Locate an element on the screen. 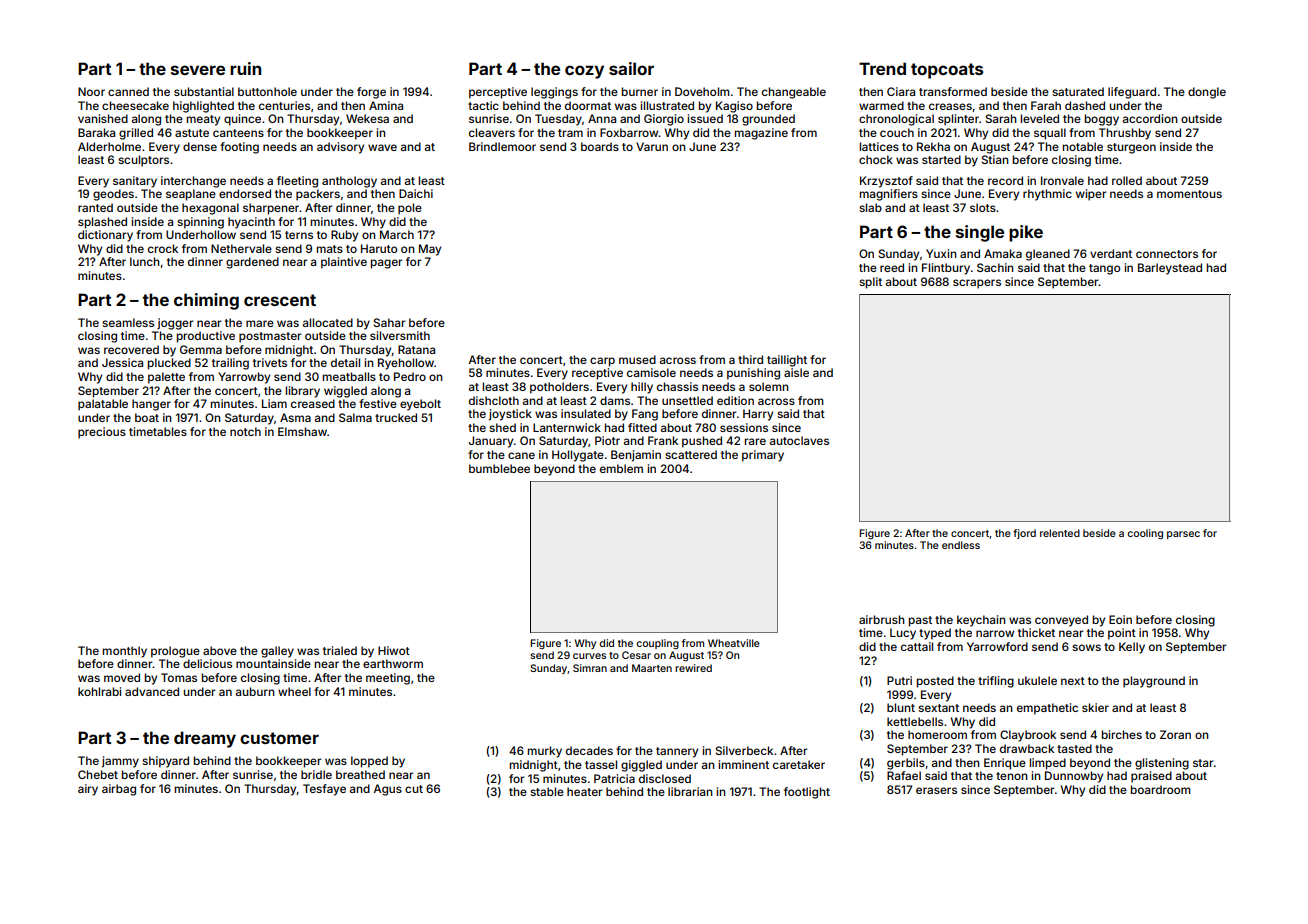 The width and height of the screenshot is (1308, 924). verdant is located at coordinates (1111, 253).
